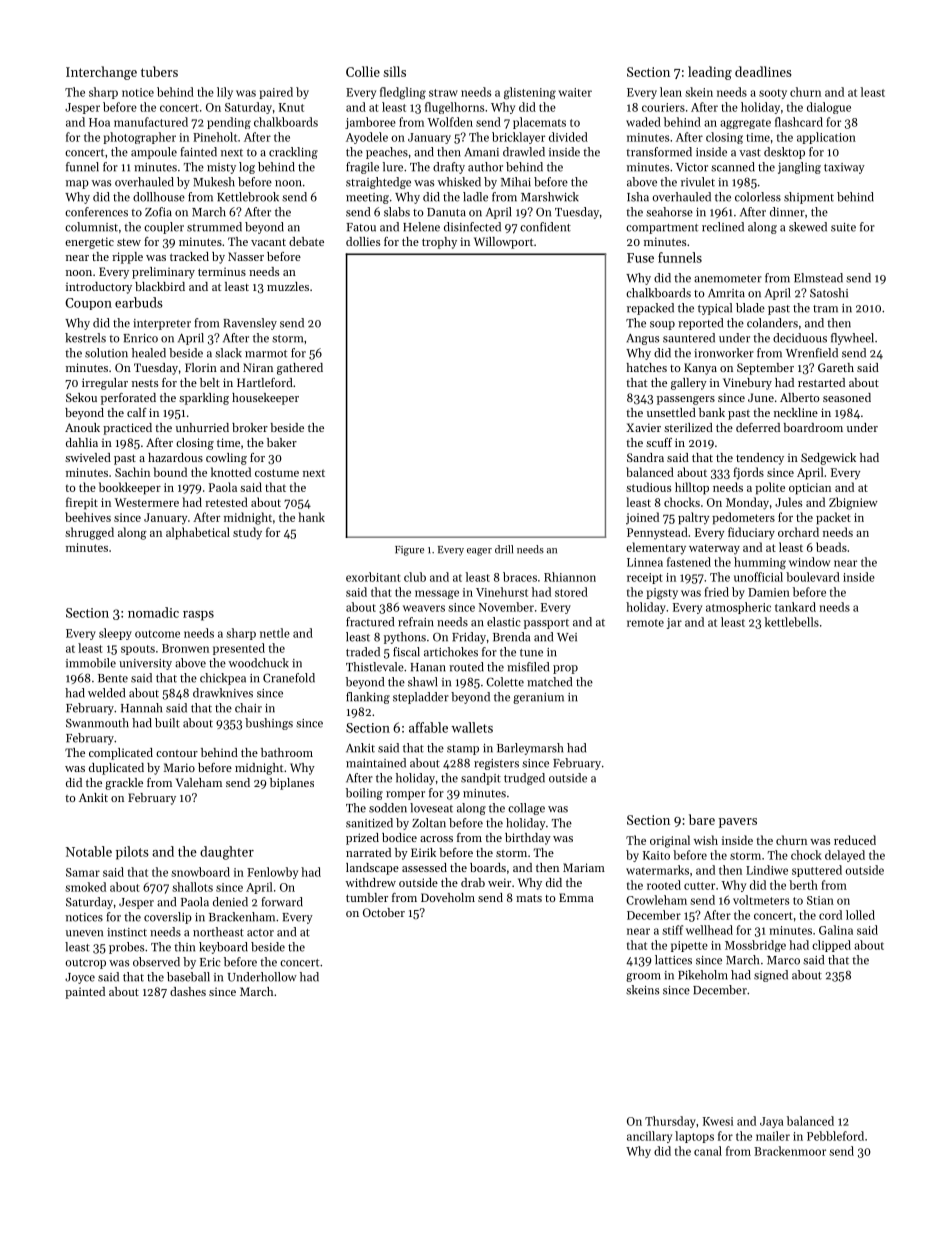  Describe the element at coordinates (226, 502) in the image. I see `retested` at that location.
